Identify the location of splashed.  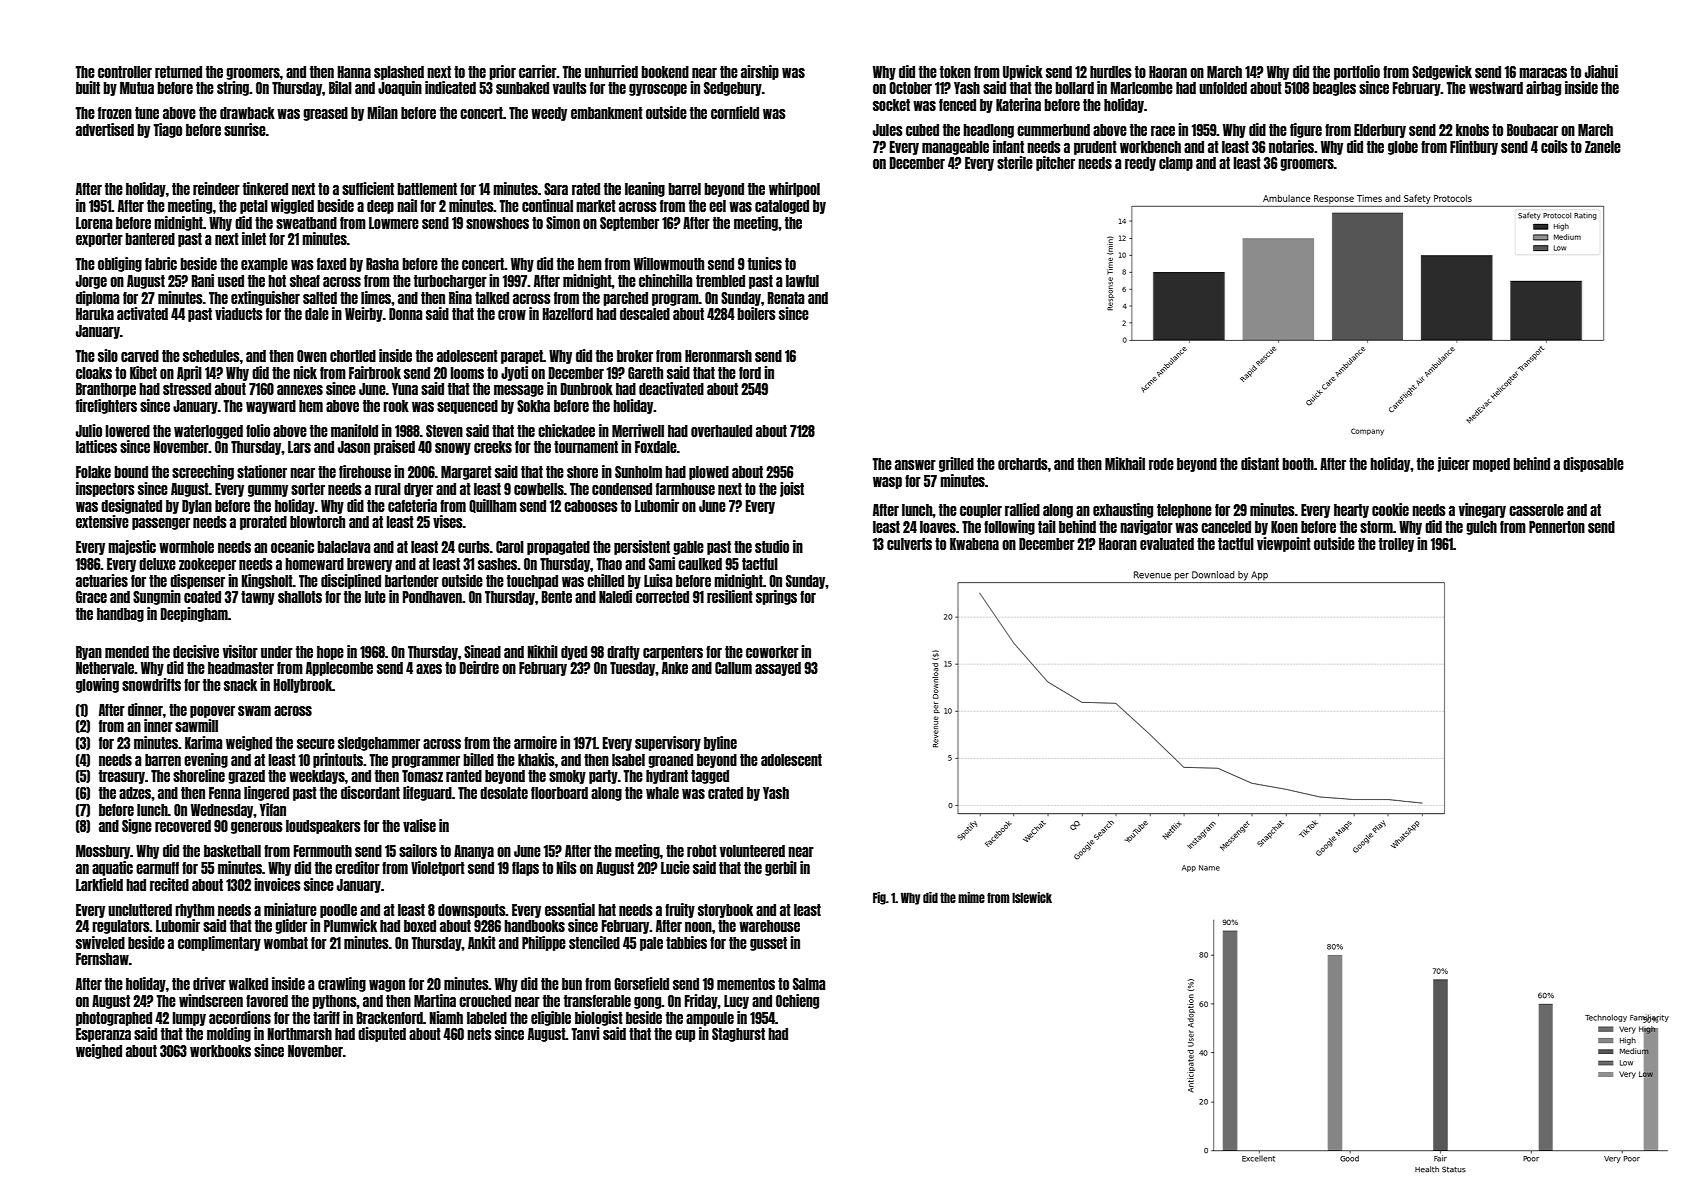
(399, 73).
